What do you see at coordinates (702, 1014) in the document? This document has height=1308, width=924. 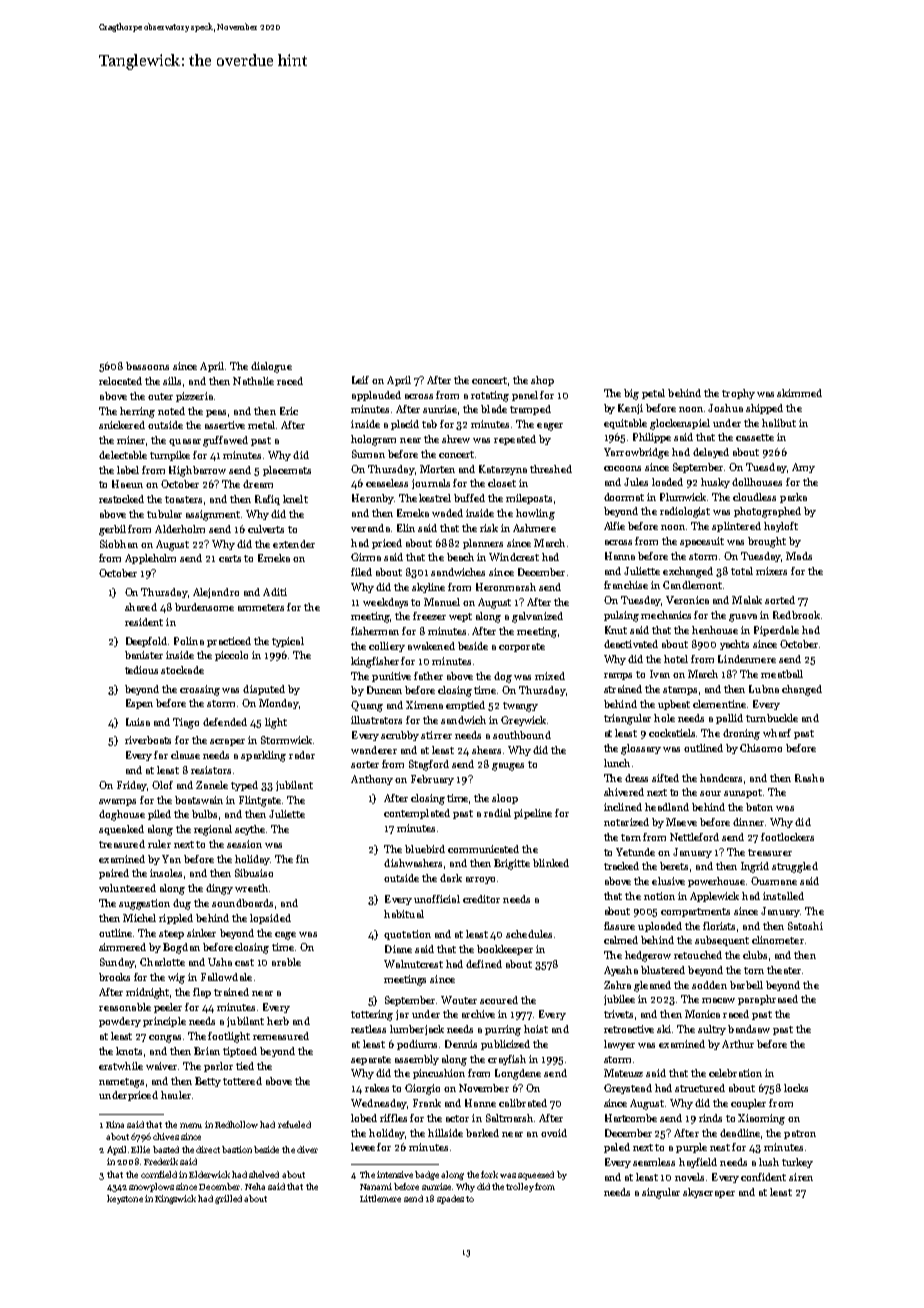 I see `Monica` at bounding box center [702, 1014].
